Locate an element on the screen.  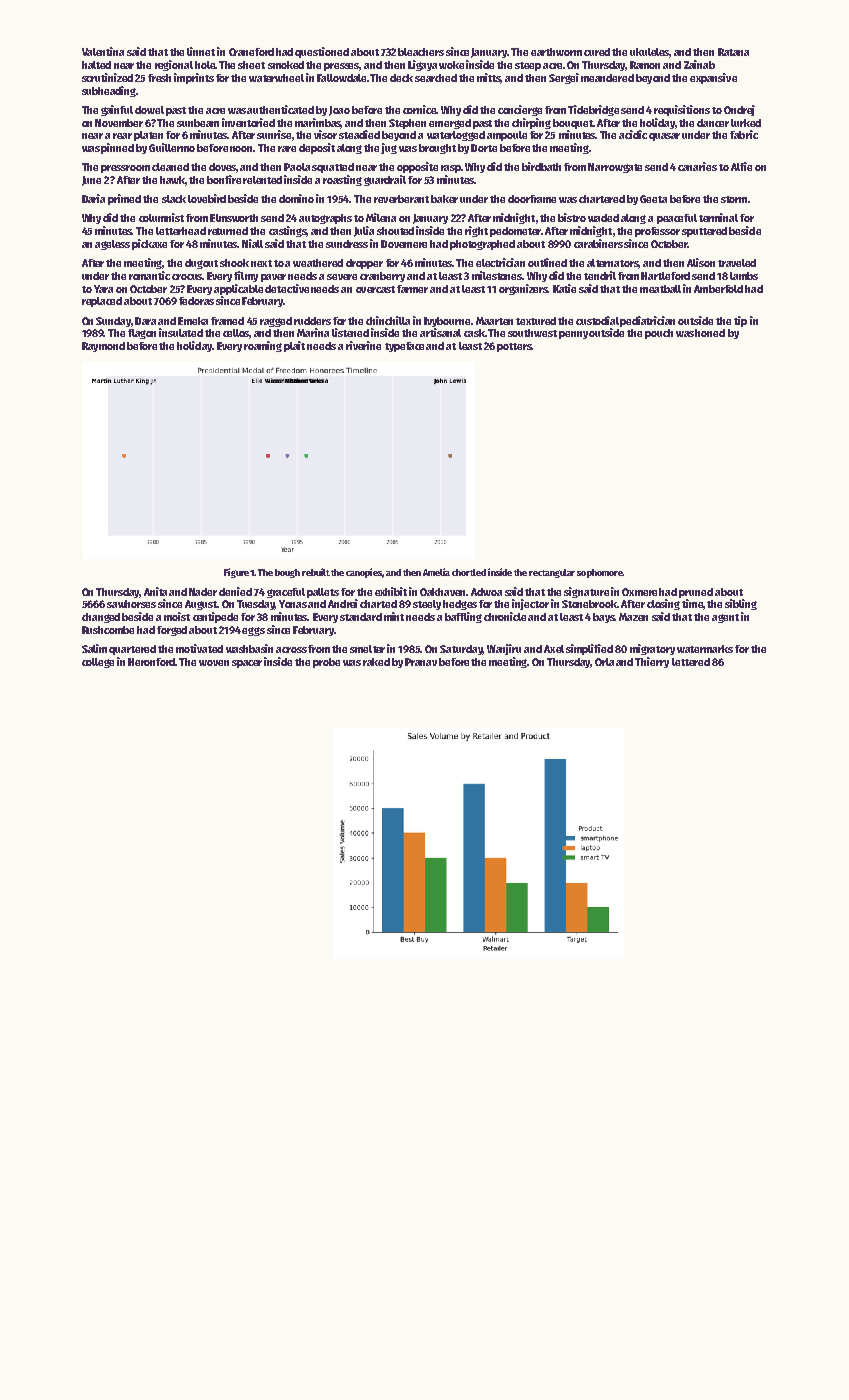
woke is located at coordinates (451, 65).
